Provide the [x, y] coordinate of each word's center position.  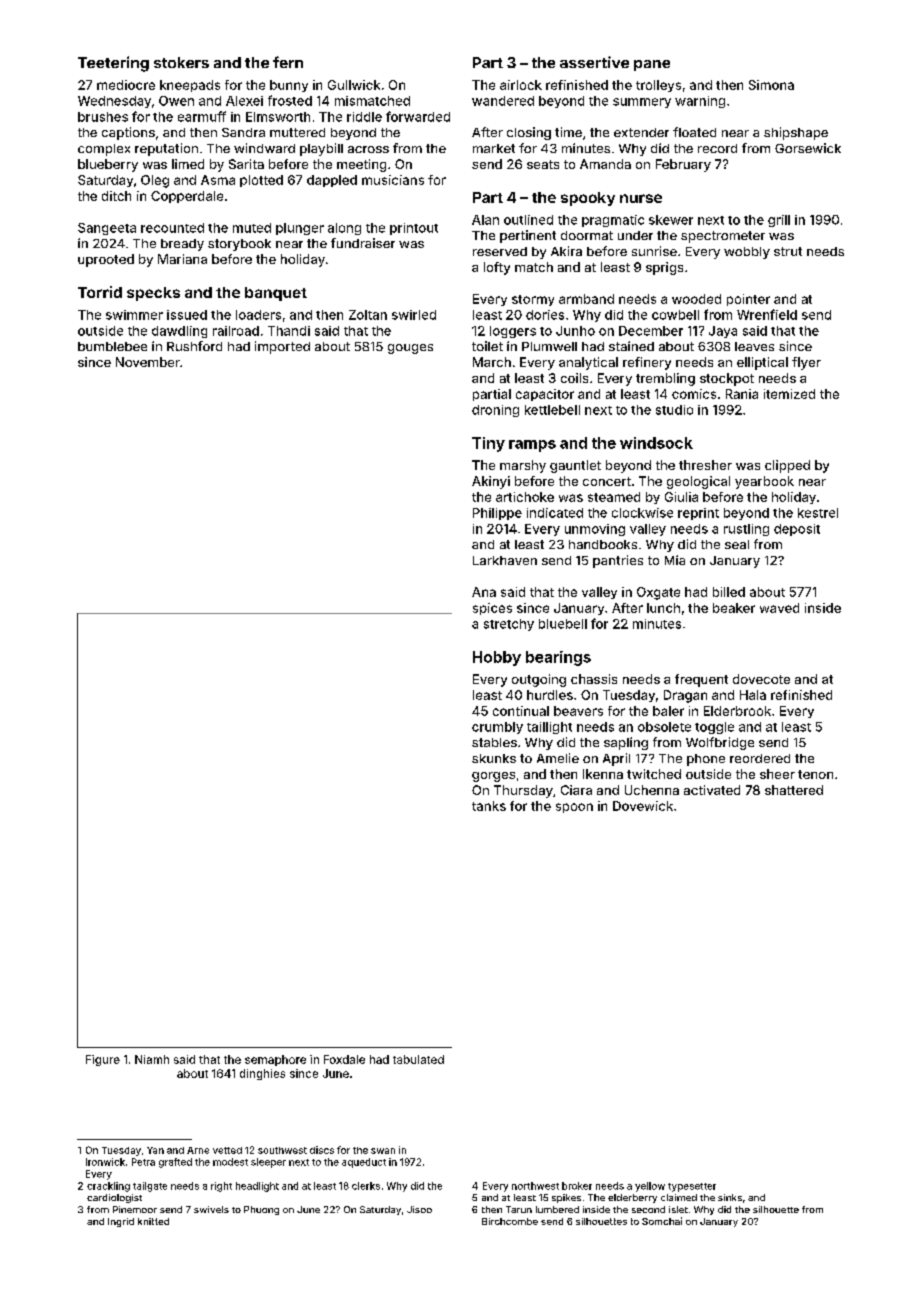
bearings [558, 658]
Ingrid [121, 1222]
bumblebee [112, 346]
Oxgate [658, 593]
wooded [696, 299]
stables [494, 742]
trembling [665, 379]
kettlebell [552, 410]
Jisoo [419, 1209]
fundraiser [363, 243]
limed [188, 164]
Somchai [662, 1221]
